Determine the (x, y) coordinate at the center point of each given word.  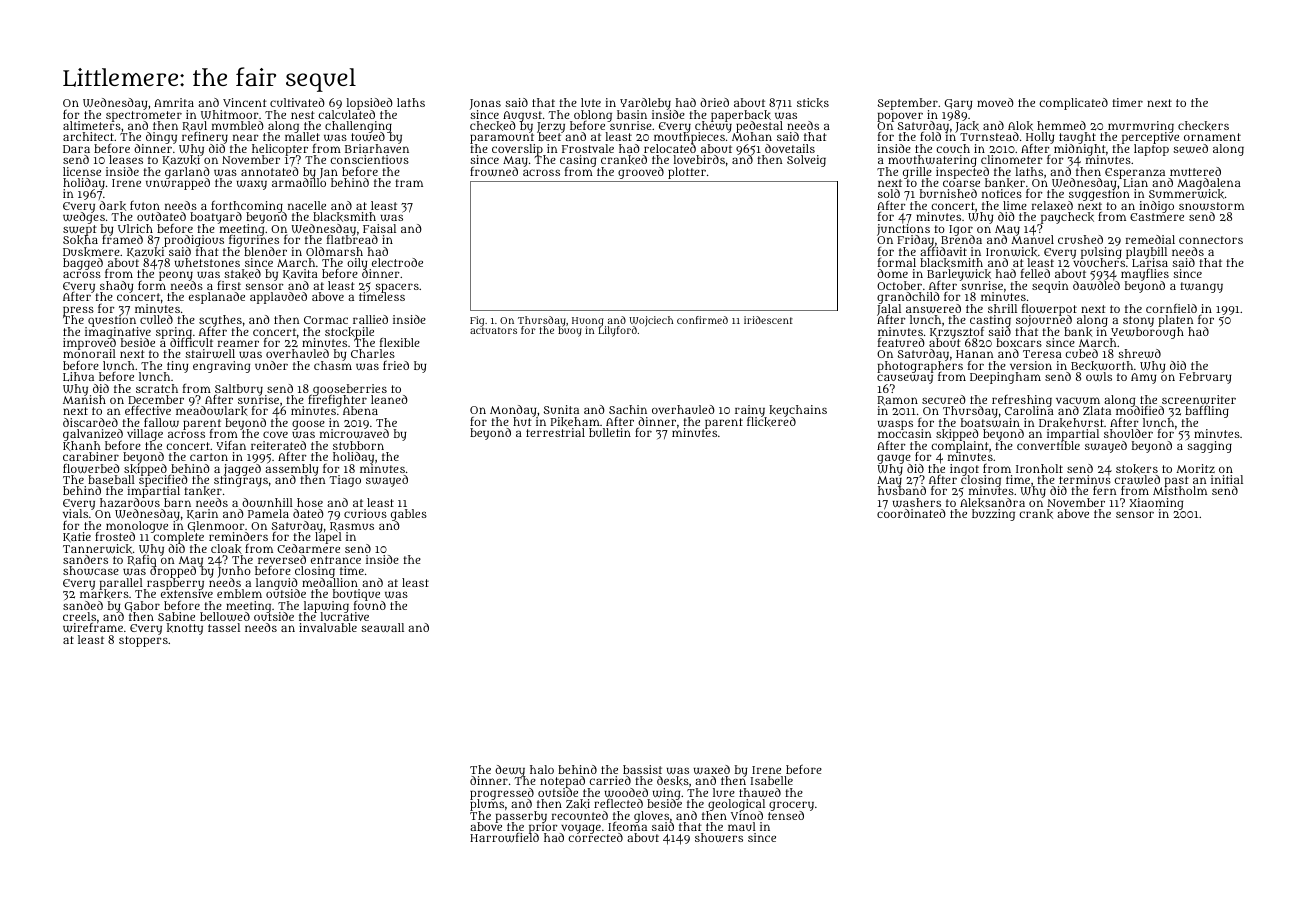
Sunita (561, 409)
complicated (1073, 104)
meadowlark (212, 411)
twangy (1201, 287)
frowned (494, 171)
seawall (382, 627)
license (82, 171)
